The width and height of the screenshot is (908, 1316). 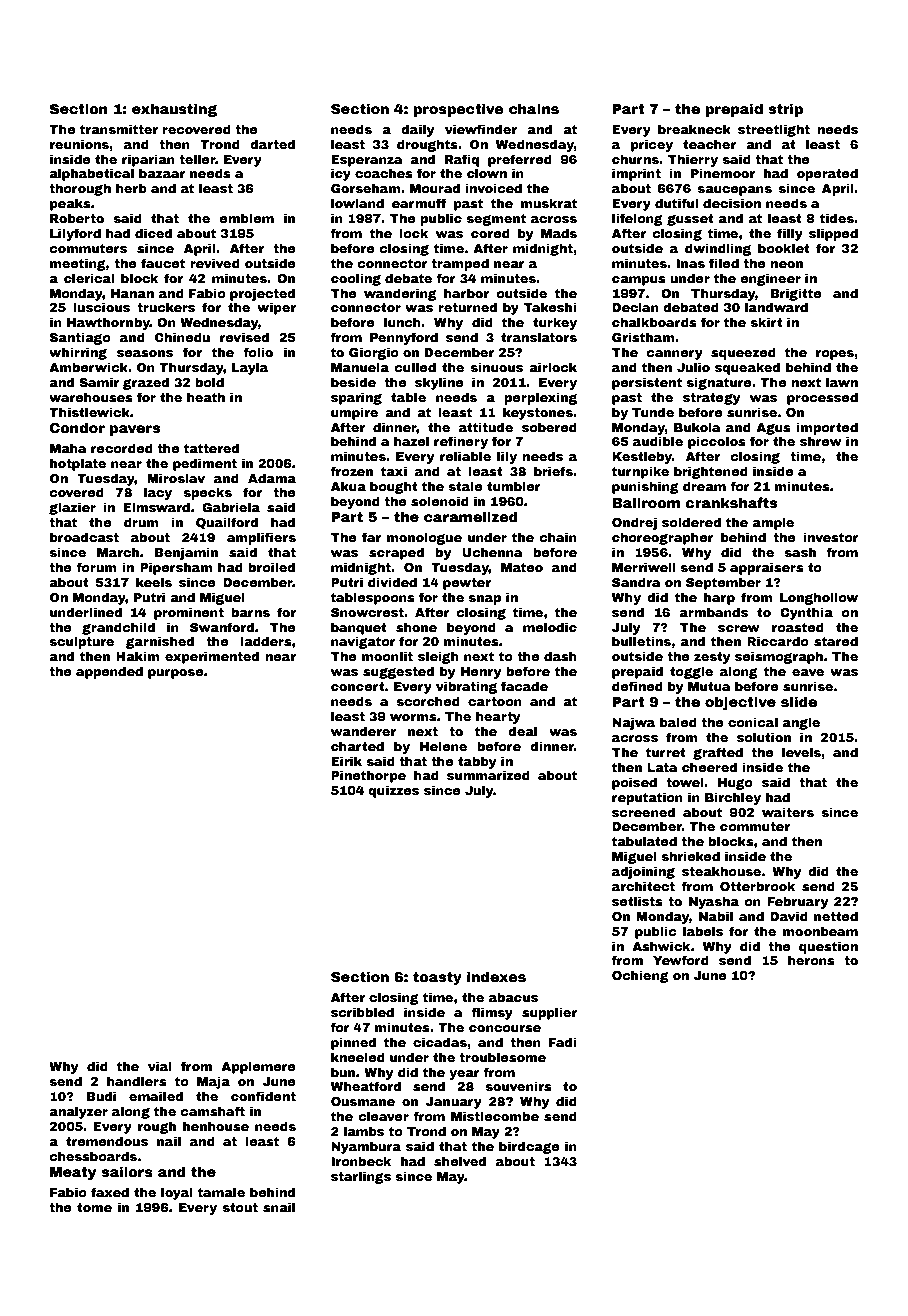 I want to click on appended, so click(x=109, y=672).
